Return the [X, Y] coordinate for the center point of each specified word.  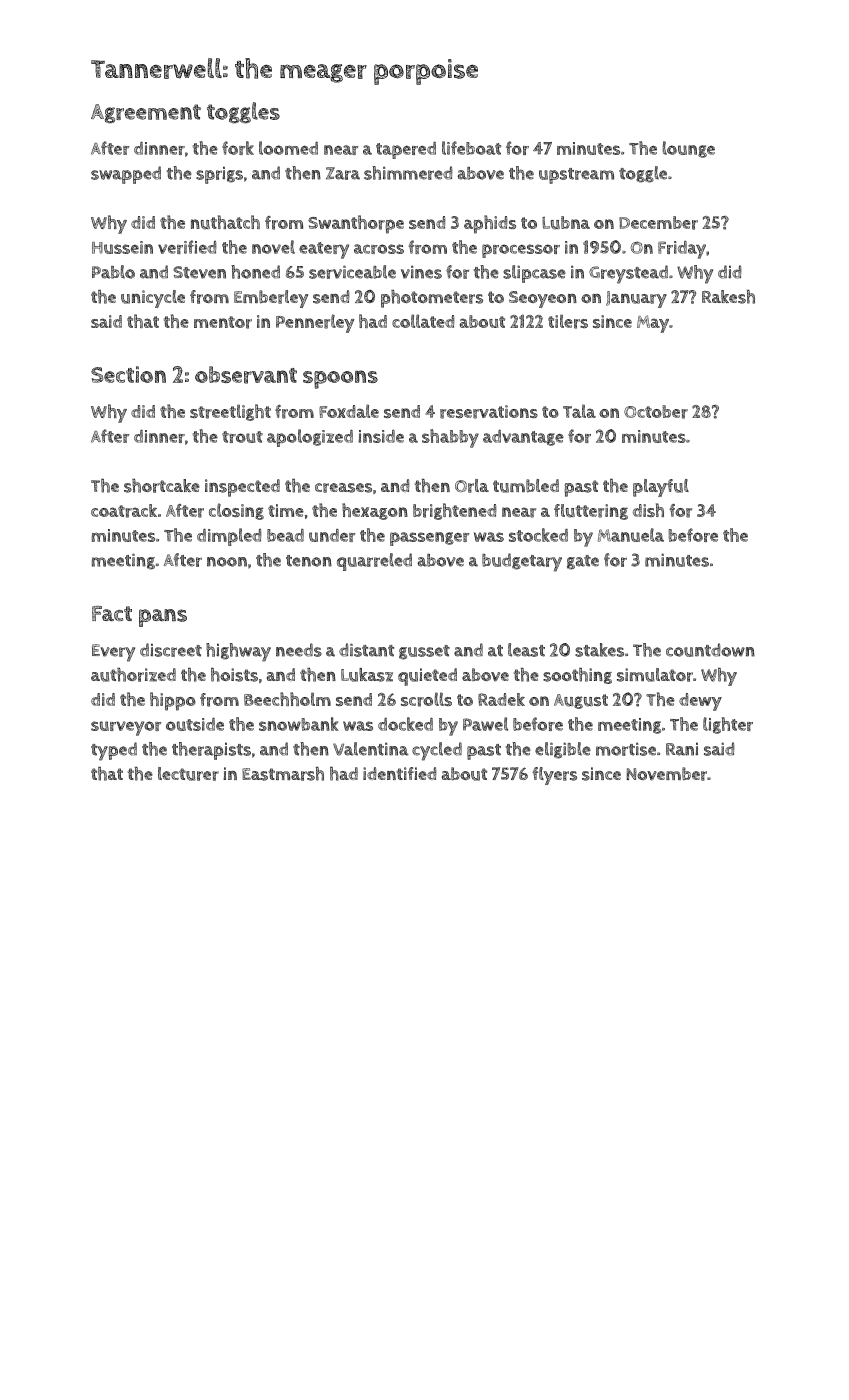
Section [128, 374]
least [526, 650]
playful [661, 488]
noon [227, 562]
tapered [406, 150]
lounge [689, 149]
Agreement [146, 114]
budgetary [522, 562]
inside [381, 436]
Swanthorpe [356, 224]
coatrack [124, 511]
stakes [599, 650]
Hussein [122, 247]
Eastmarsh [283, 774]
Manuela [631, 535]
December [658, 223]
